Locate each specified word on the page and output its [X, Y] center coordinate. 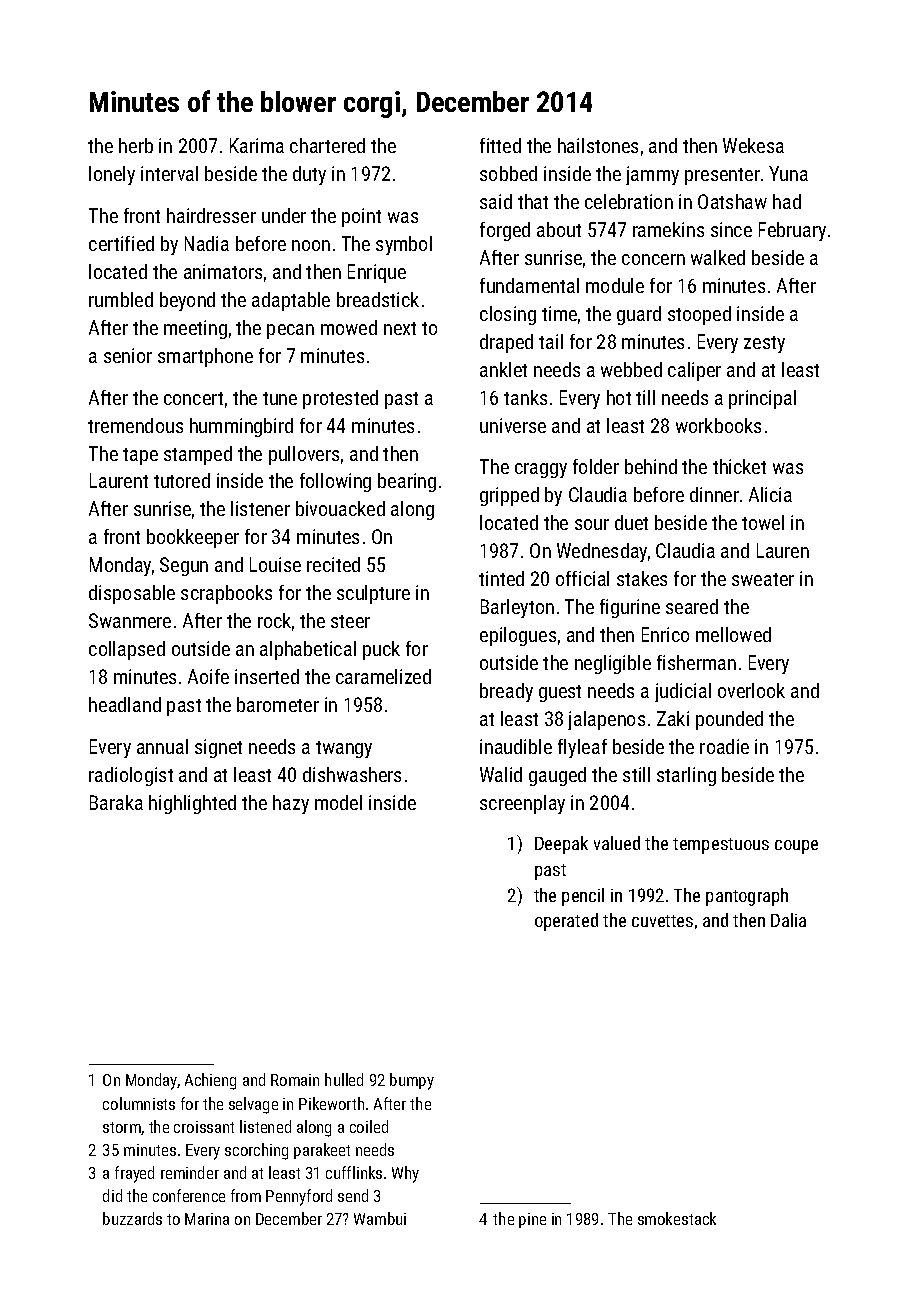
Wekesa [753, 145]
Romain [295, 1080]
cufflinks [354, 1172]
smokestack [677, 1218]
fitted [500, 145]
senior [128, 355]
